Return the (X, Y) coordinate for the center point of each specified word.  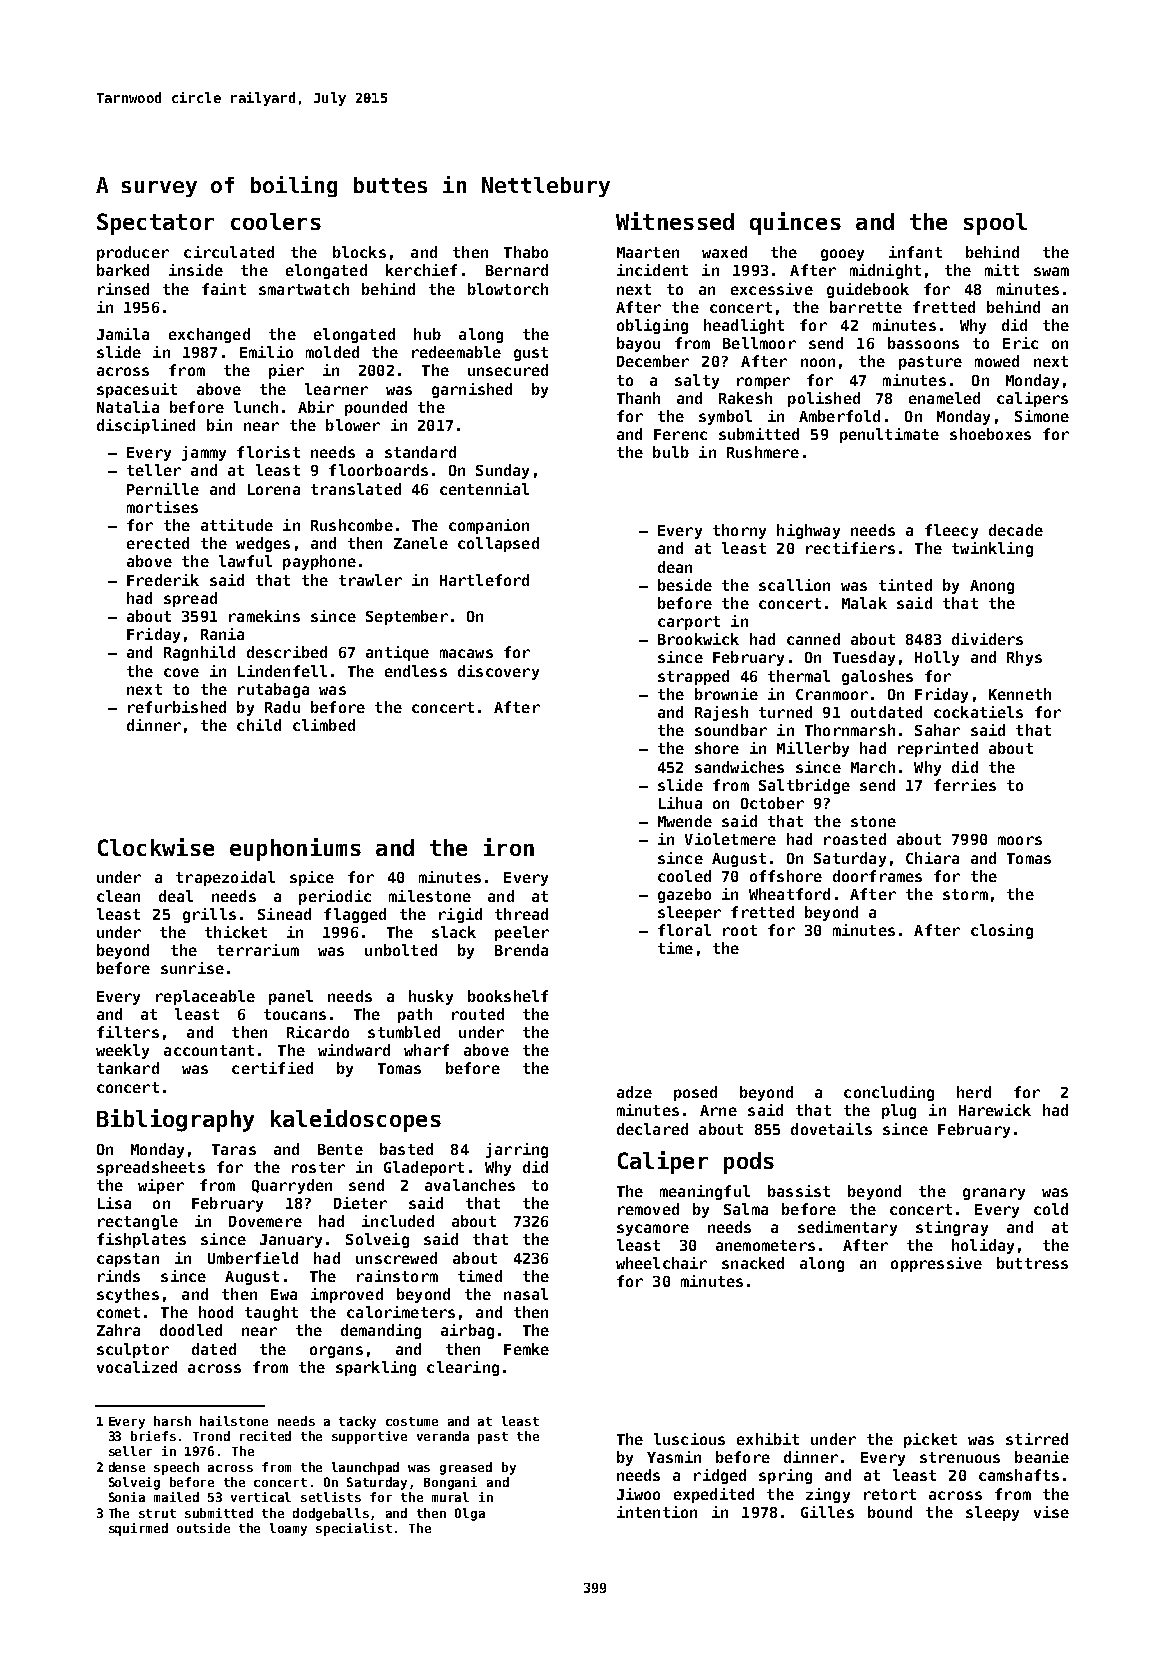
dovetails (831, 1129)
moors (1020, 840)
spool (995, 224)
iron (509, 847)
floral (684, 930)
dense (127, 1467)
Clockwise (156, 847)
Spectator (155, 224)
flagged (355, 915)
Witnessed (675, 221)
